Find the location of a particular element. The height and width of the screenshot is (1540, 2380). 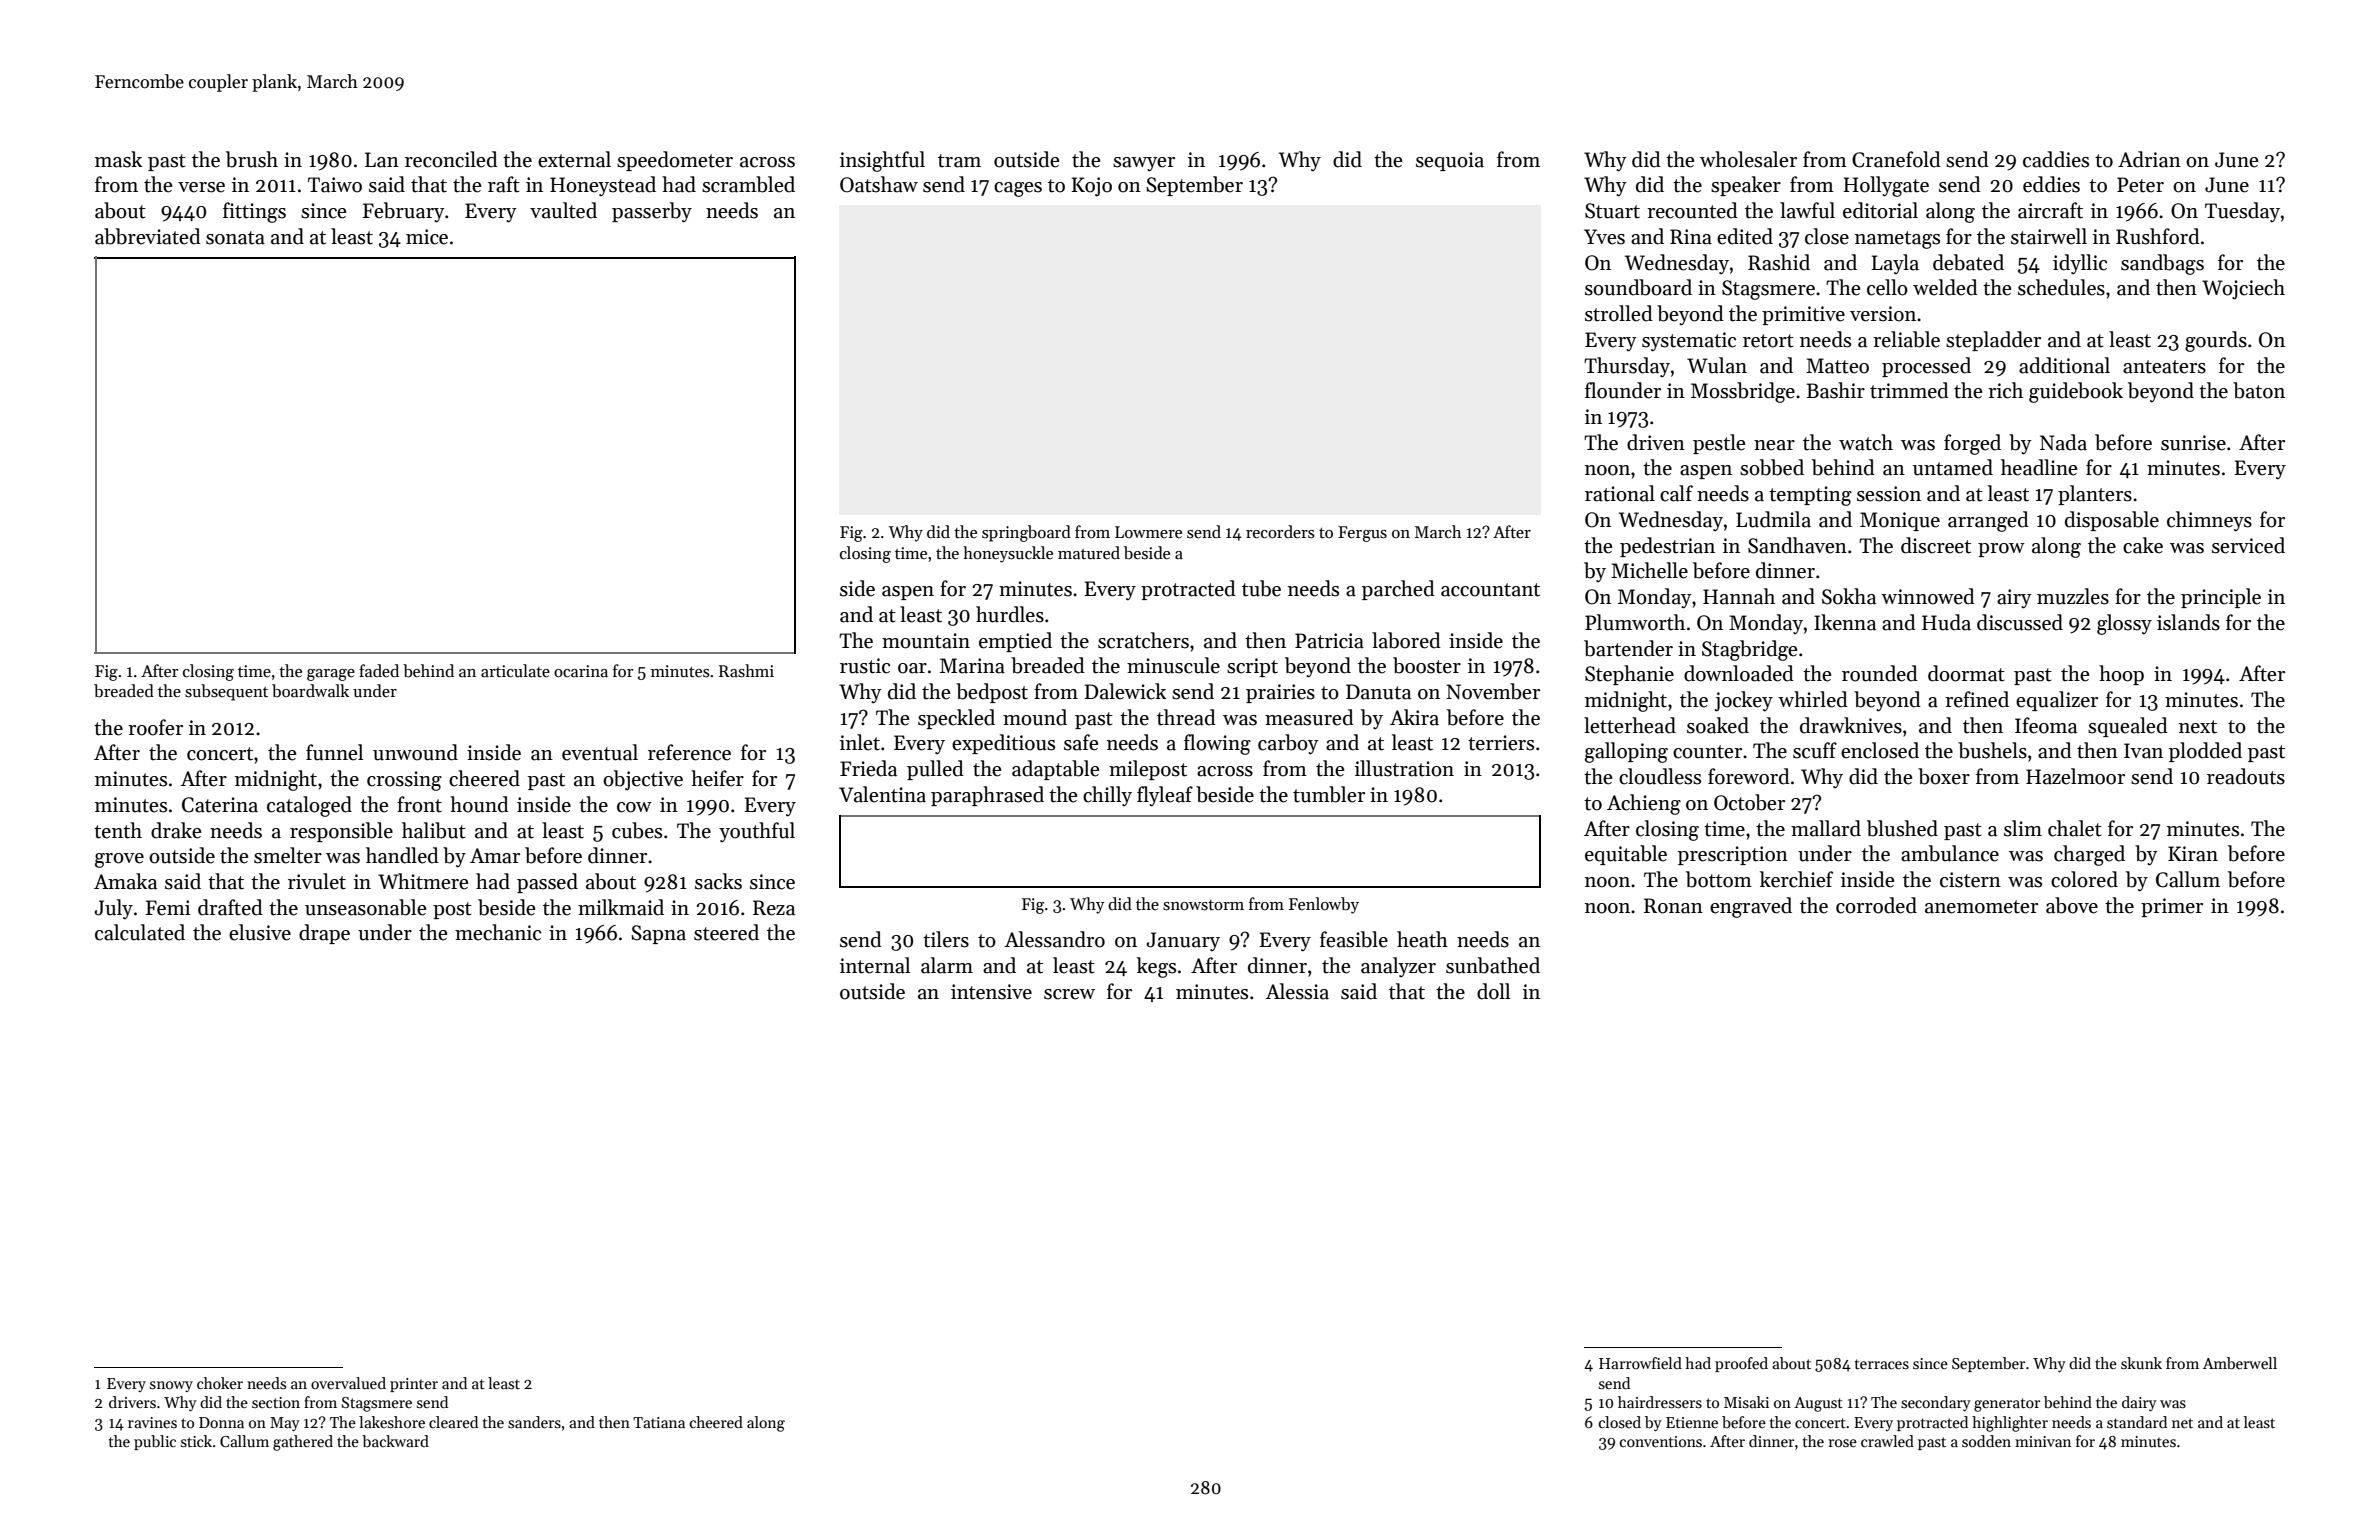

conventions is located at coordinates (1661, 1441).
